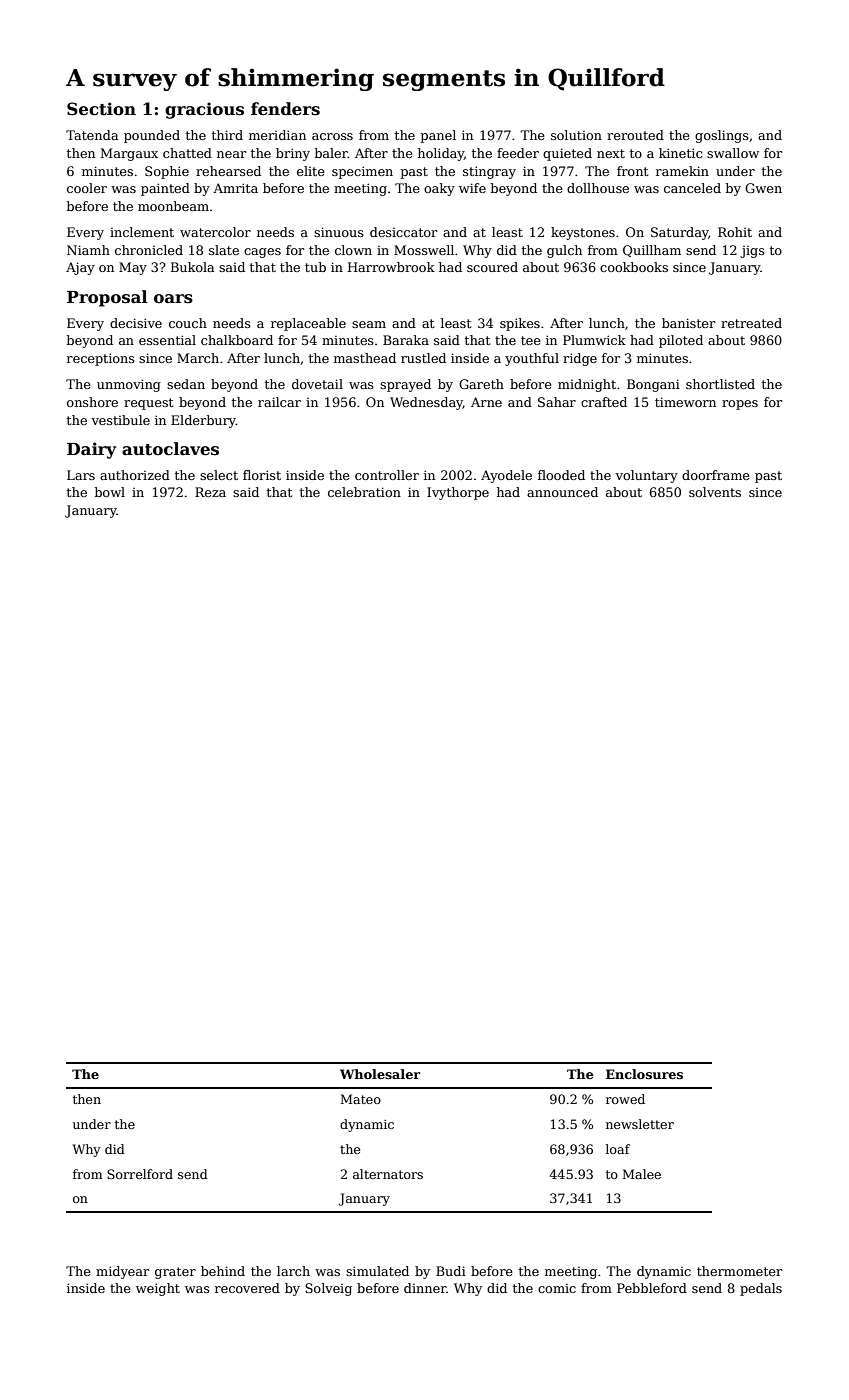  Describe the element at coordinates (129, 385) in the screenshot. I see `unmoving` at that location.
